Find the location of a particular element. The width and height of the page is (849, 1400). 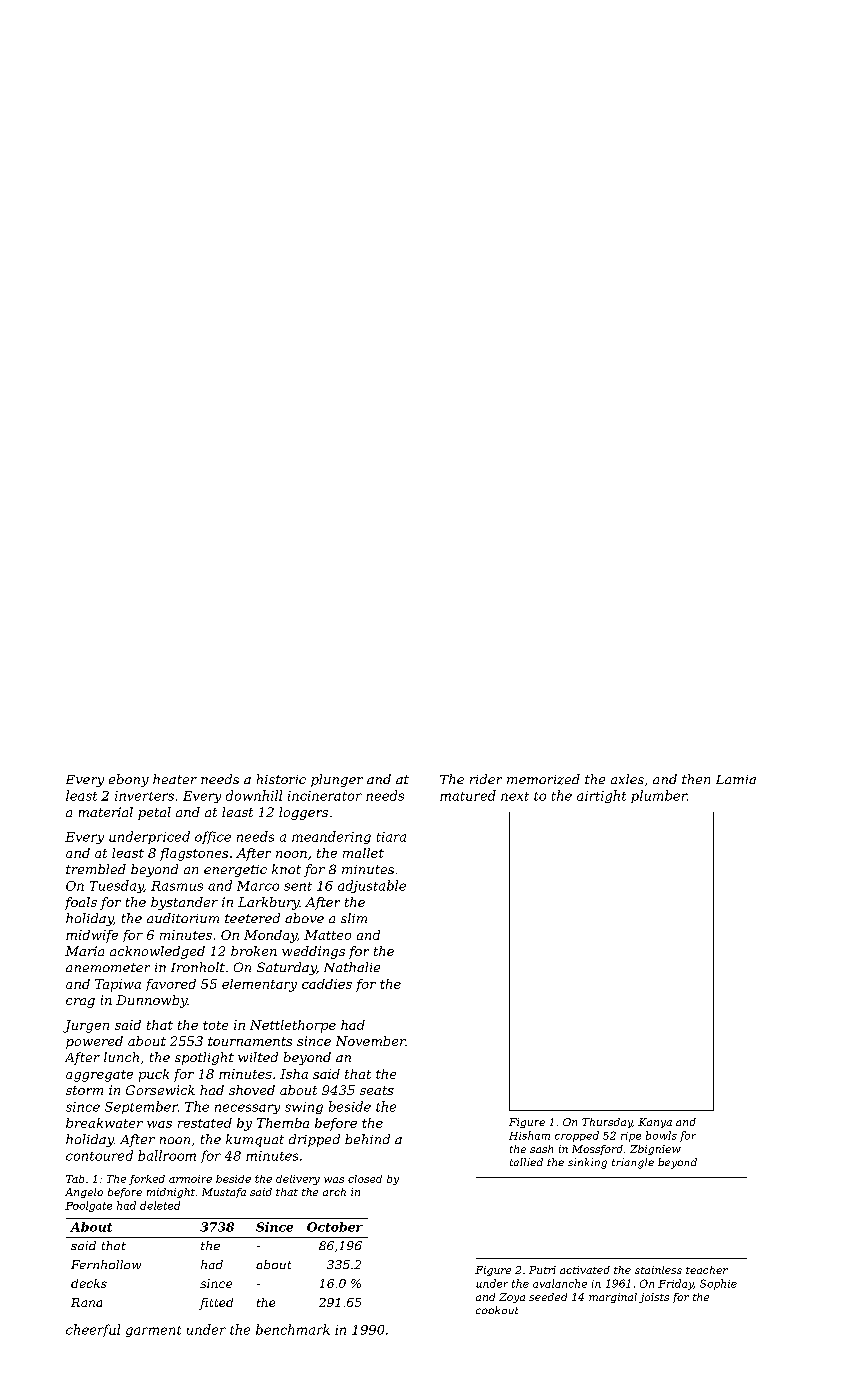

seats is located at coordinates (377, 1090).
